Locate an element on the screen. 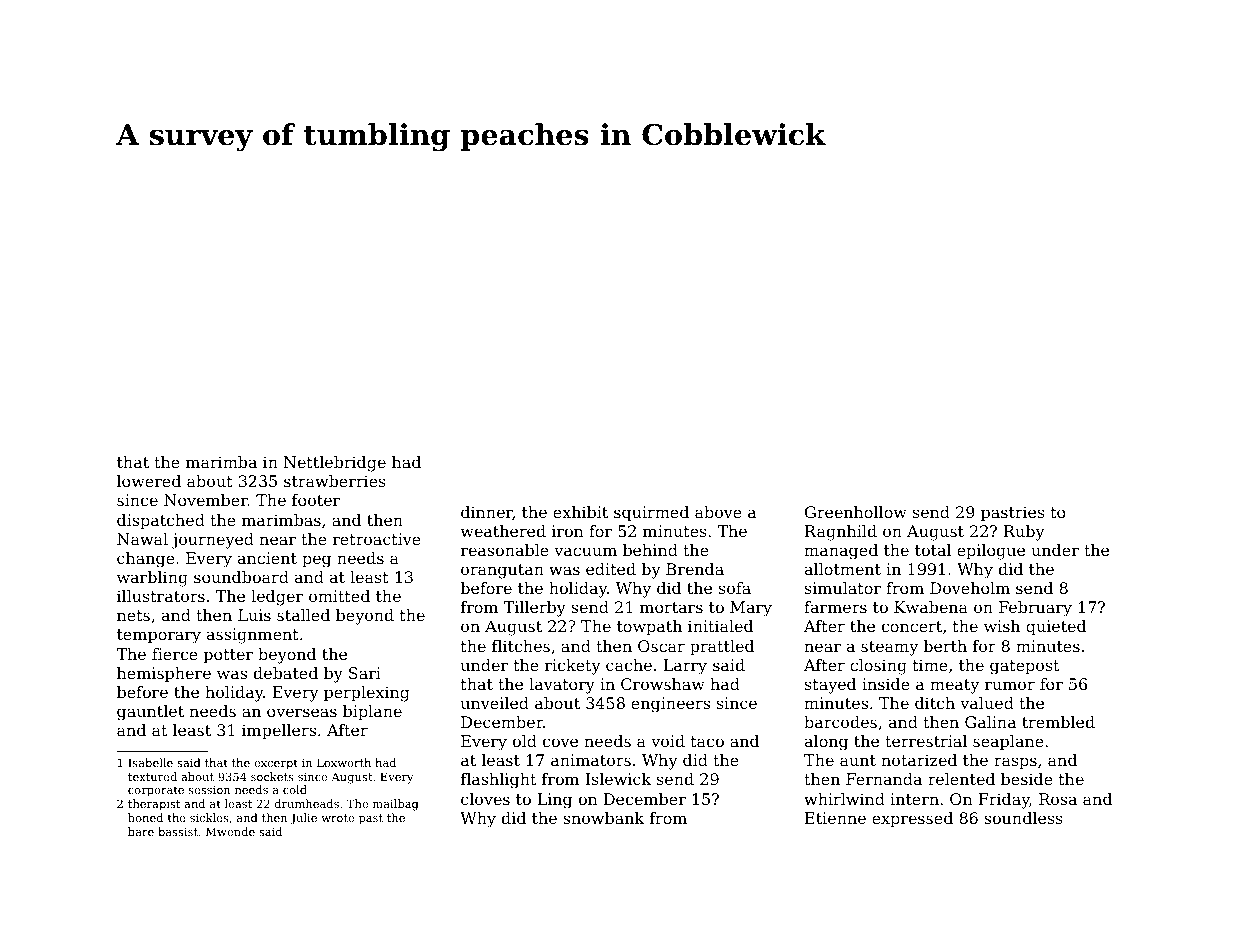  Greenhollow is located at coordinates (856, 512).
